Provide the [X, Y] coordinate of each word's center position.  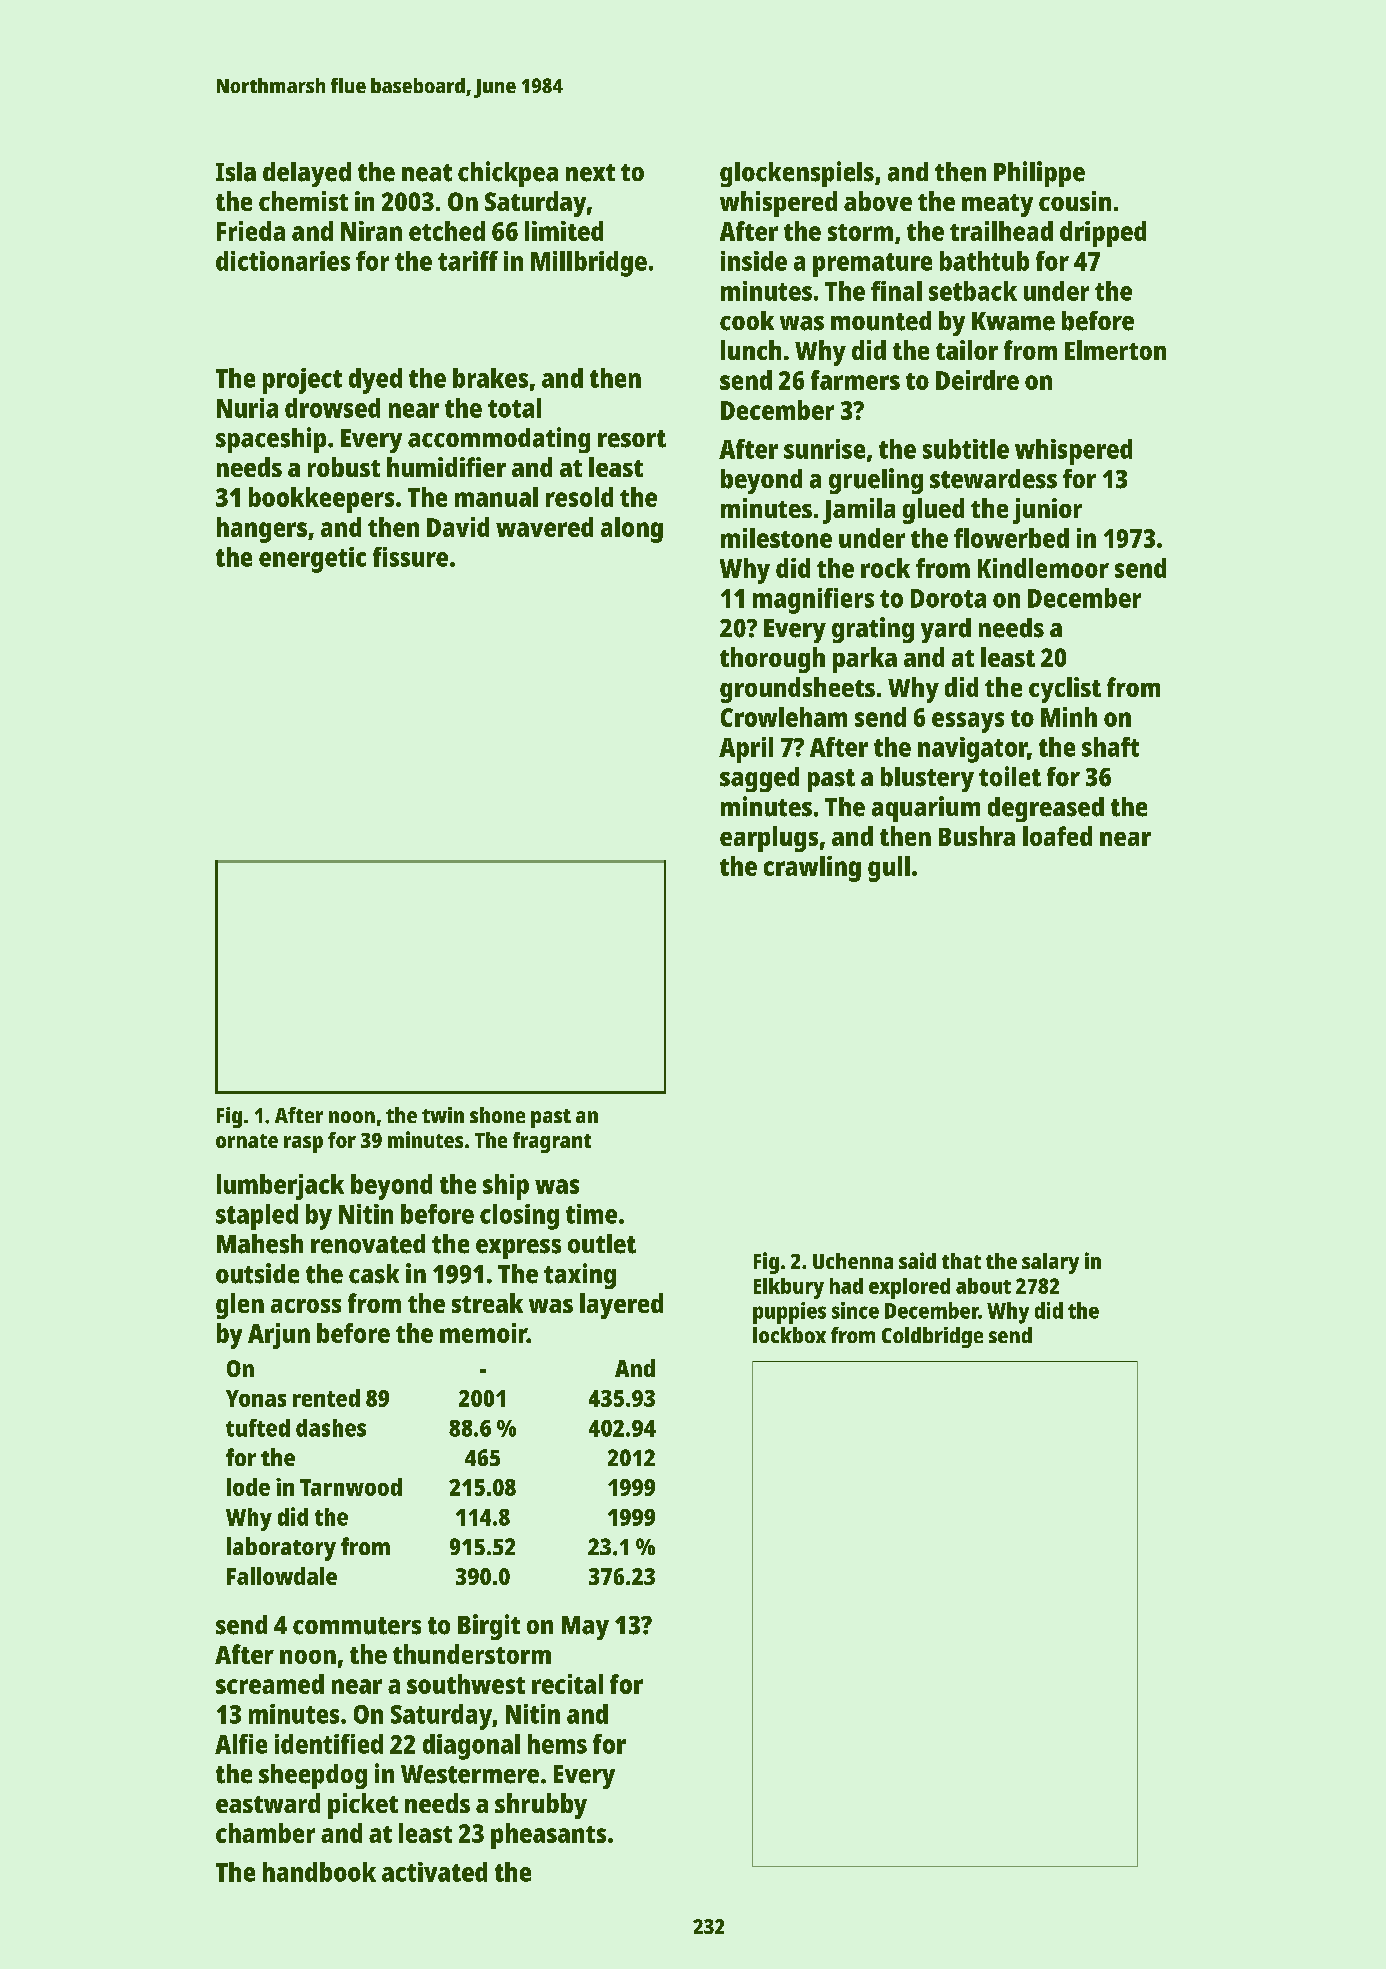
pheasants [548, 1836]
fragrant [552, 1142]
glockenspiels [797, 174]
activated [434, 1872]
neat [427, 173]
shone [497, 1115]
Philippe [1039, 174]
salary [1050, 1263]
